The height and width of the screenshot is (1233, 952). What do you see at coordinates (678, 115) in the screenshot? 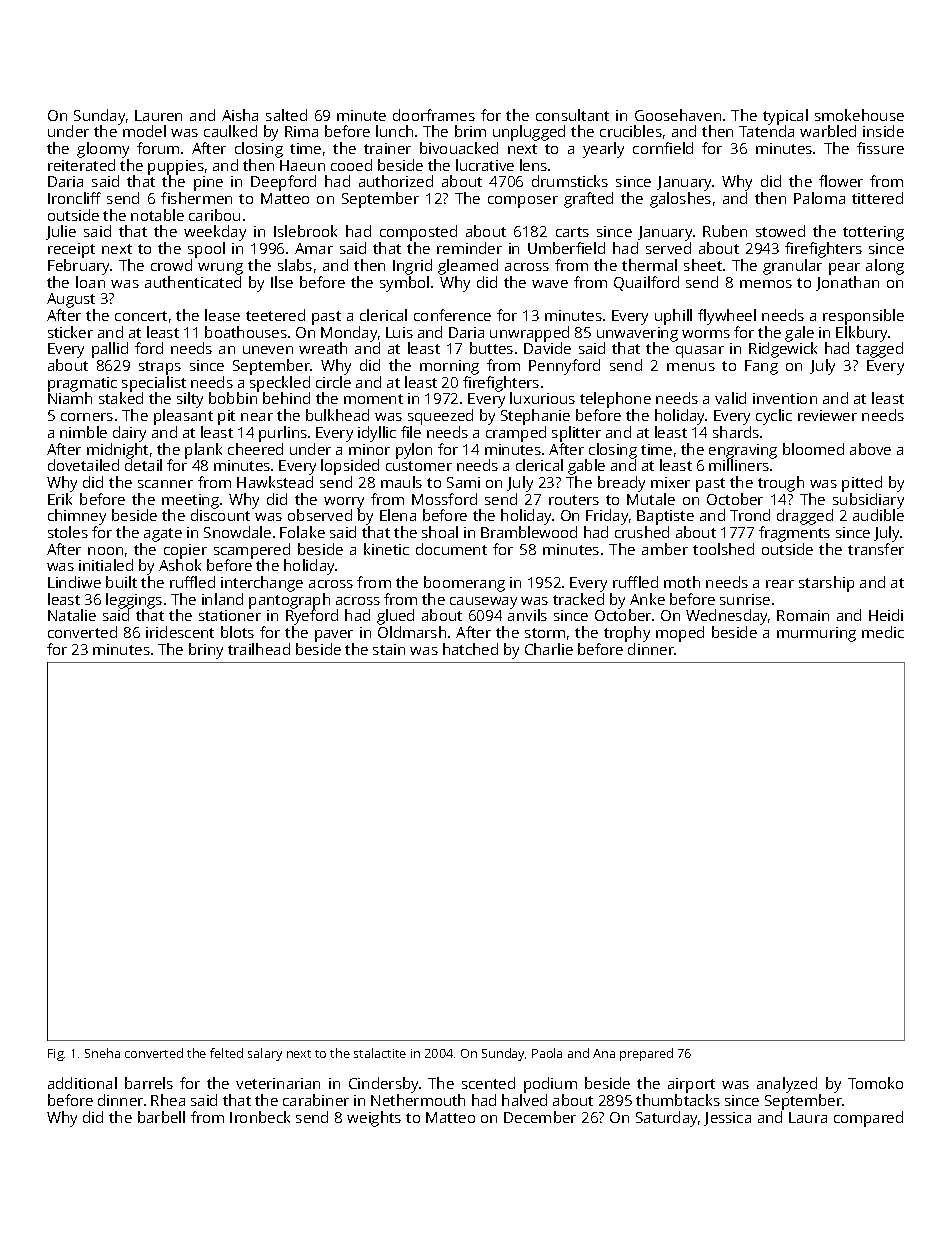
I see `Goosehaven` at bounding box center [678, 115].
